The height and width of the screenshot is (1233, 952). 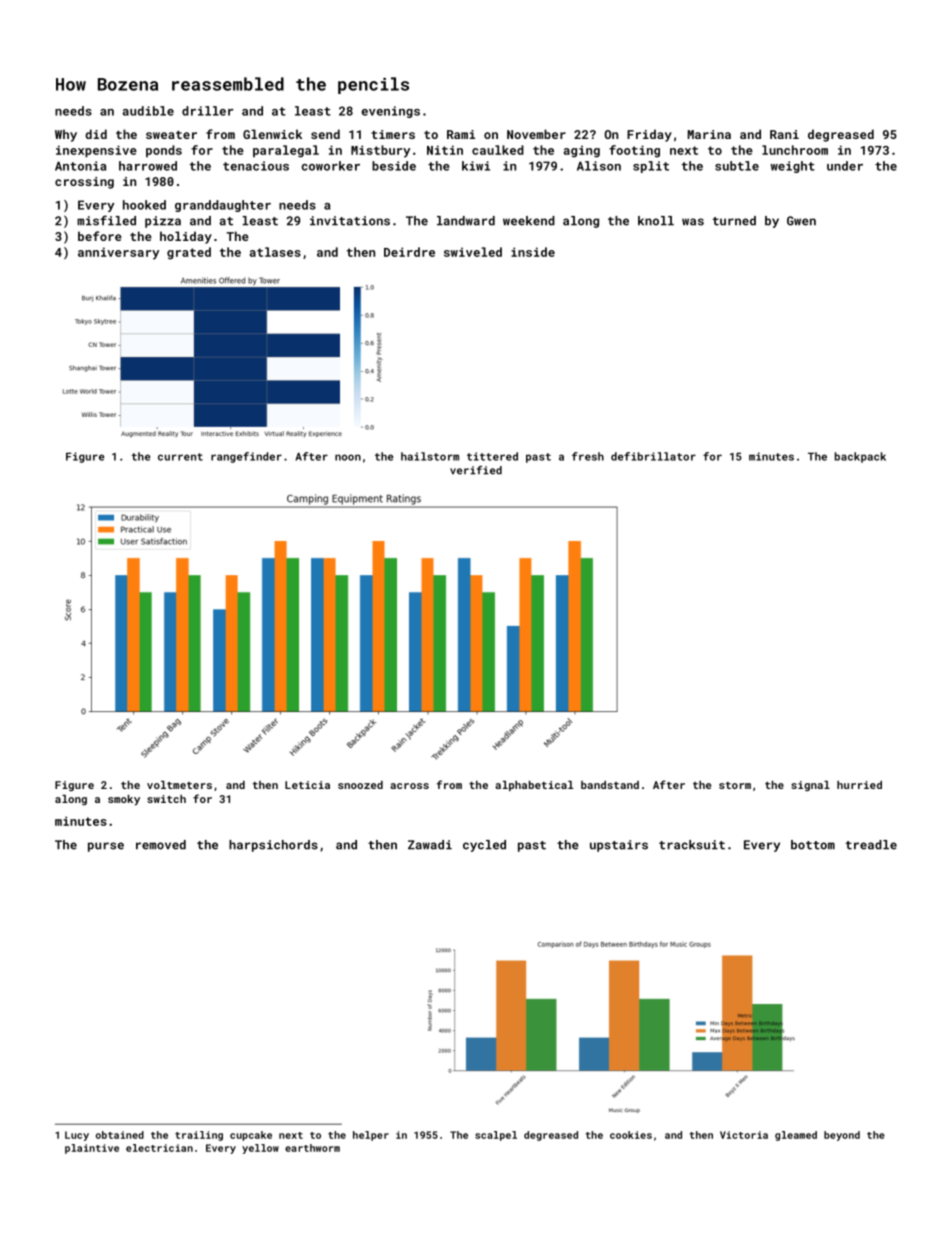 What do you see at coordinates (148, 111) in the screenshot?
I see `audible` at bounding box center [148, 111].
